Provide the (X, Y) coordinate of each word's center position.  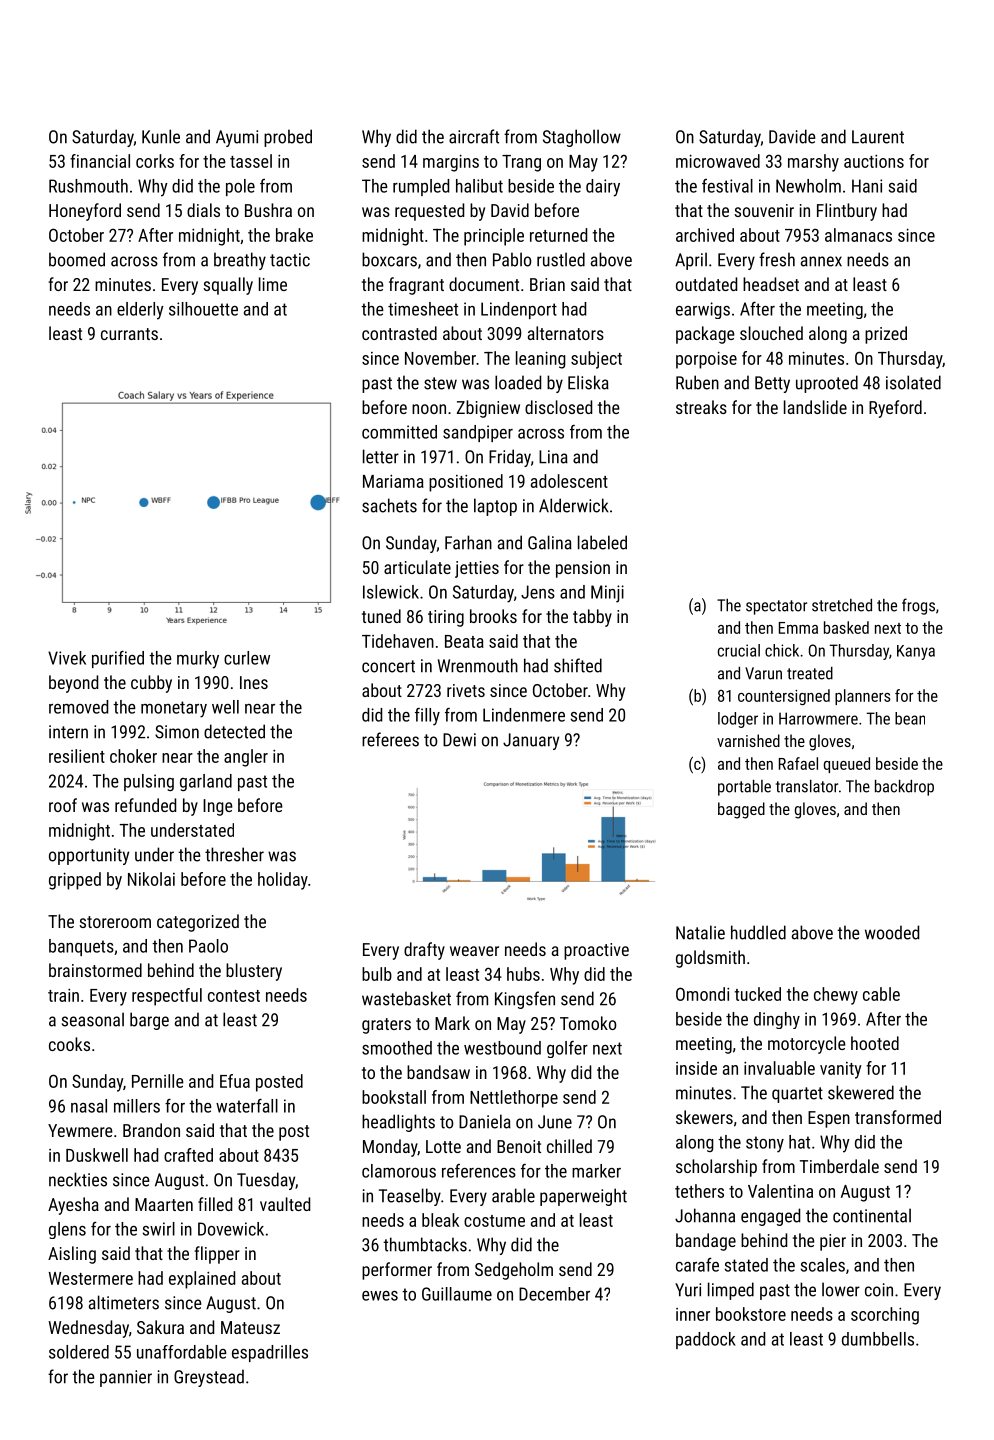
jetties (477, 569)
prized (886, 335)
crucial (739, 650)
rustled (561, 259)
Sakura (160, 1327)
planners (863, 697)
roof (63, 805)
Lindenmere (524, 715)
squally (228, 286)
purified (118, 659)
